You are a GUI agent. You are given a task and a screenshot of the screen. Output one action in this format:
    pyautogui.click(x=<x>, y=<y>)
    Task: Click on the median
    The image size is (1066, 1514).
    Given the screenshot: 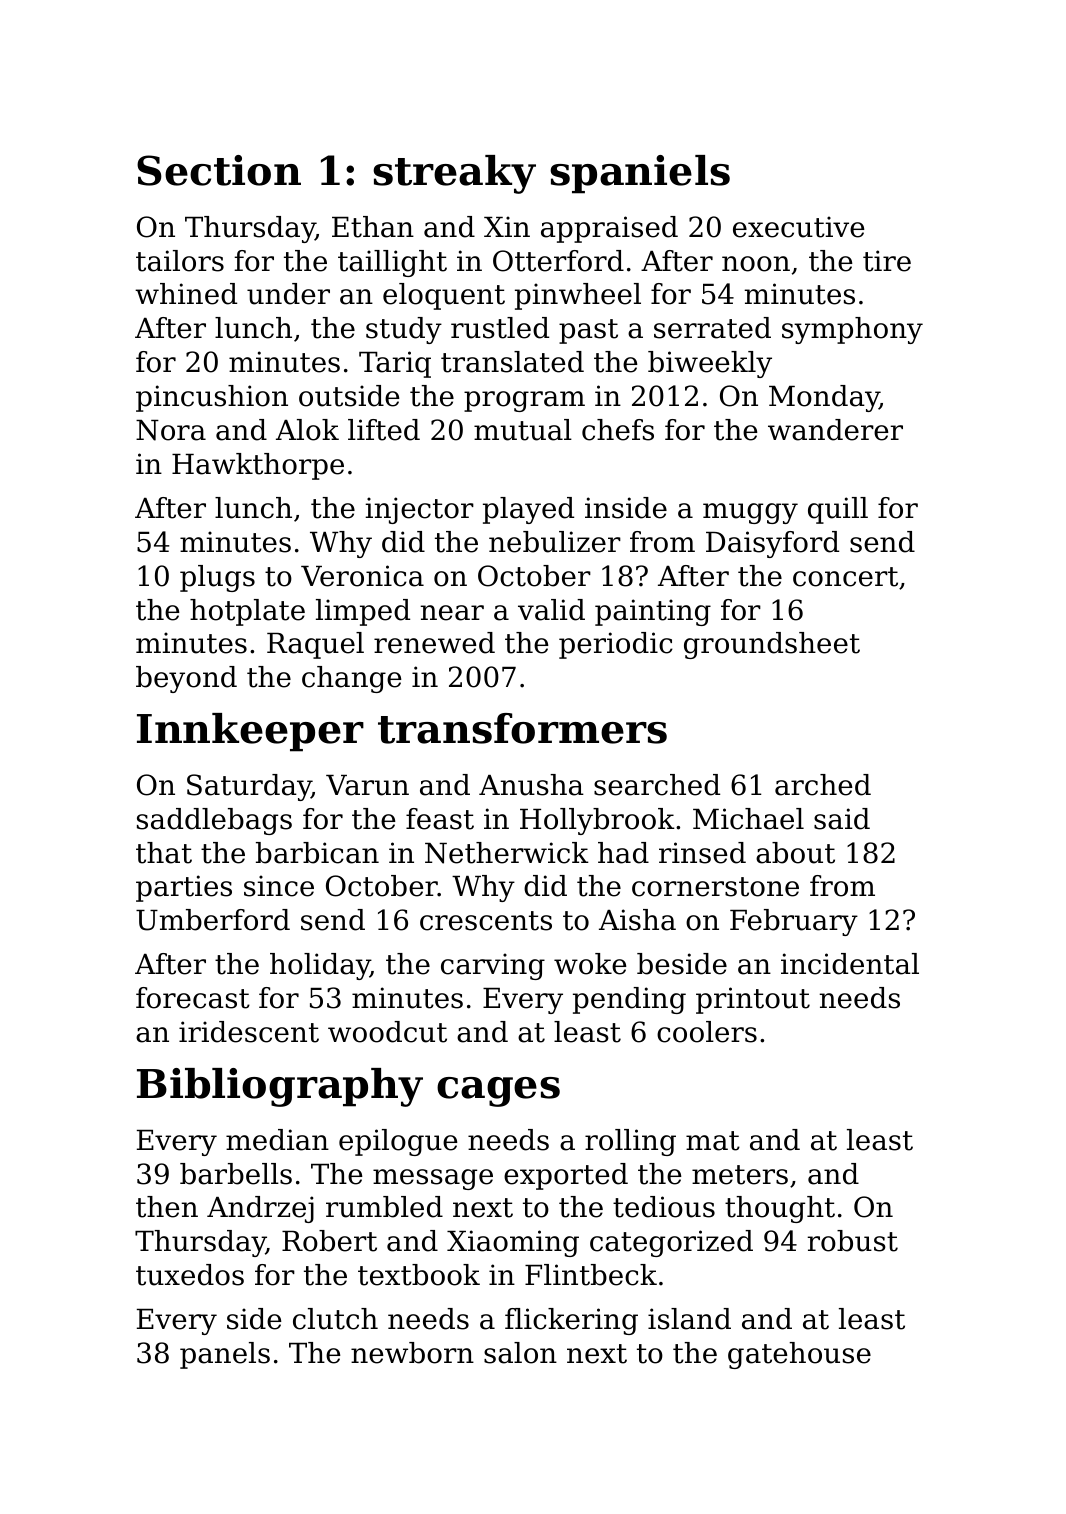 What is the action you would take?
    pyautogui.click(x=277, y=1140)
